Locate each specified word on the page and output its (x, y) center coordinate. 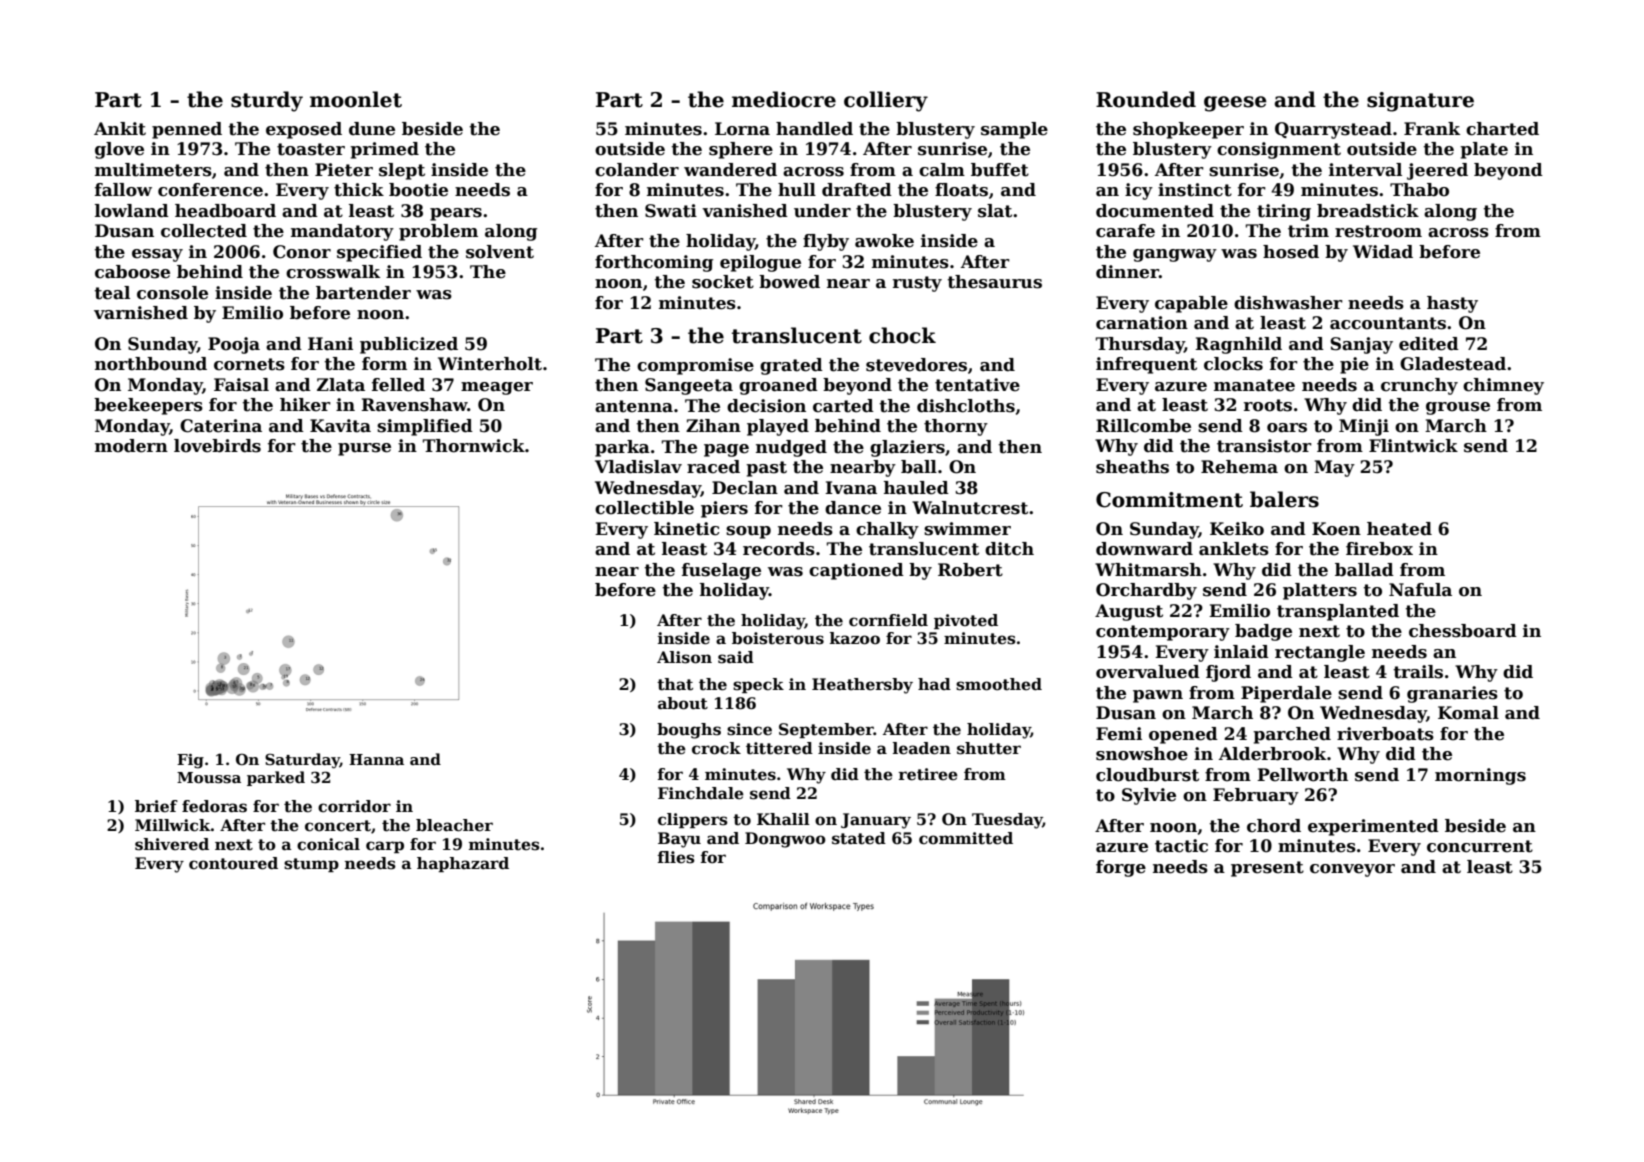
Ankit (120, 129)
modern (131, 446)
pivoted (966, 621)
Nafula (1420, 590)
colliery (886, 101)
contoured (233, 863)
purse (364, 449)
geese (1235, 104)
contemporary (1163, 633)
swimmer (967, 529)
